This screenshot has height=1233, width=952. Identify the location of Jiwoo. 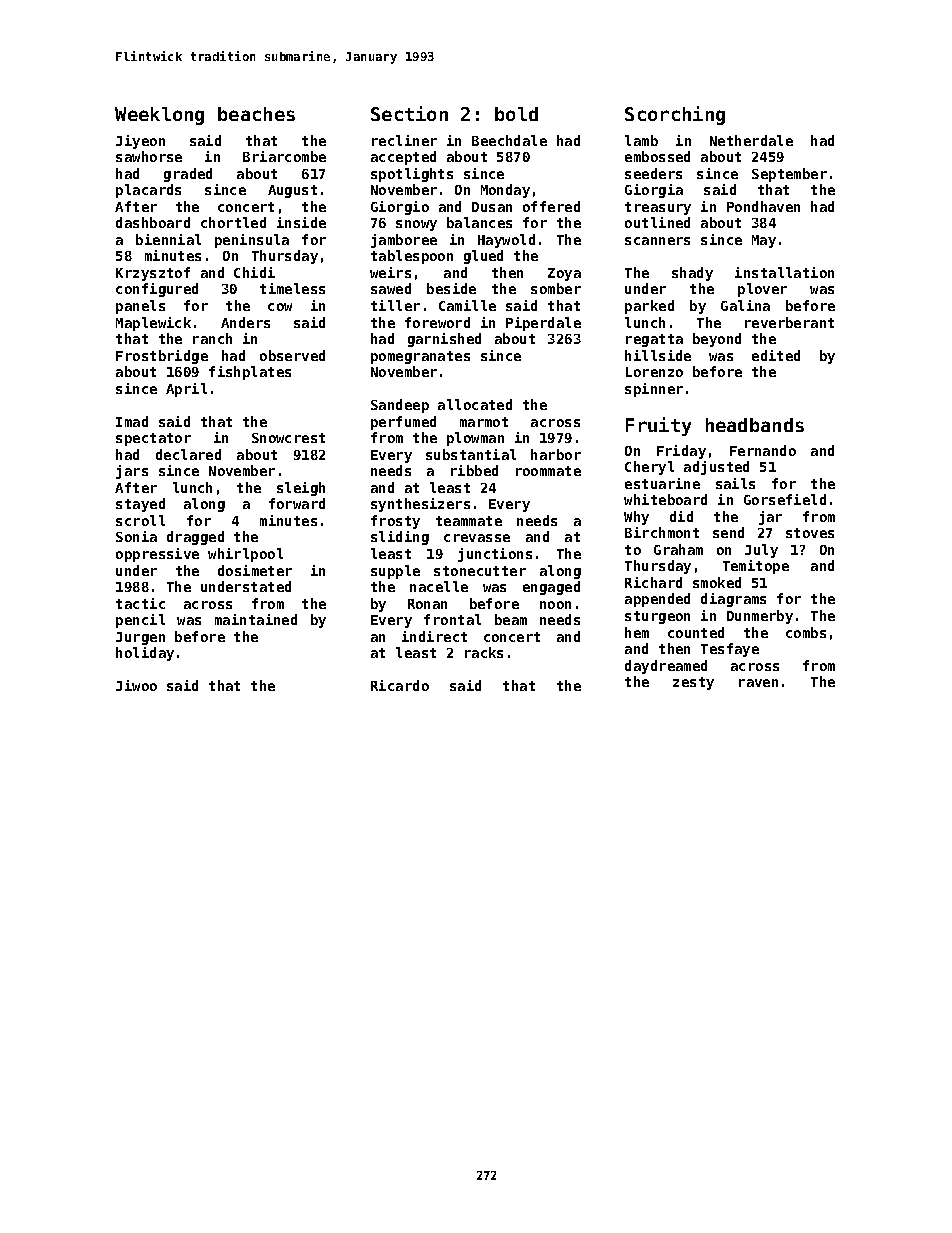
(136, 685).
